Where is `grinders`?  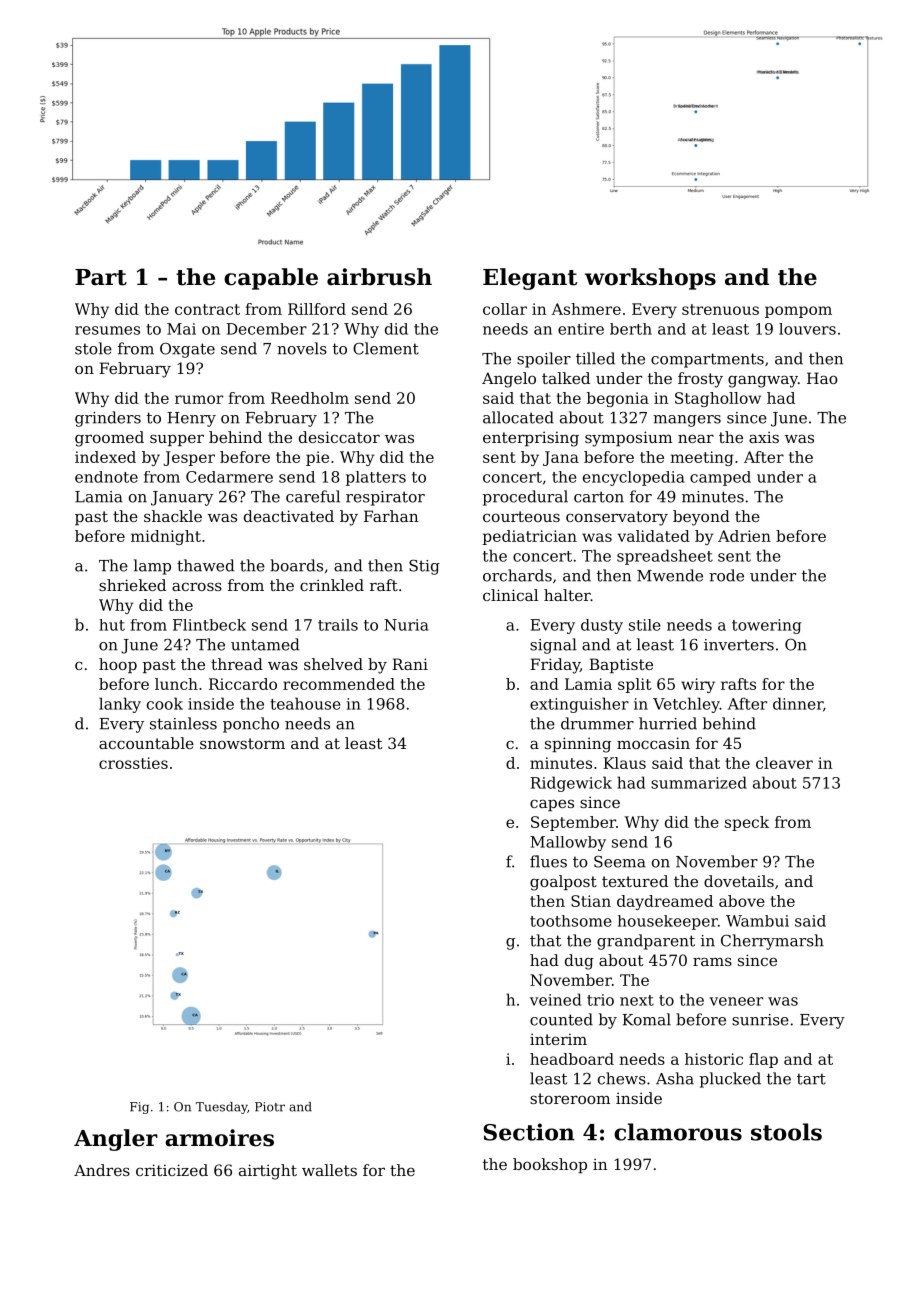
grinders is located at coordinates (108, 419).
